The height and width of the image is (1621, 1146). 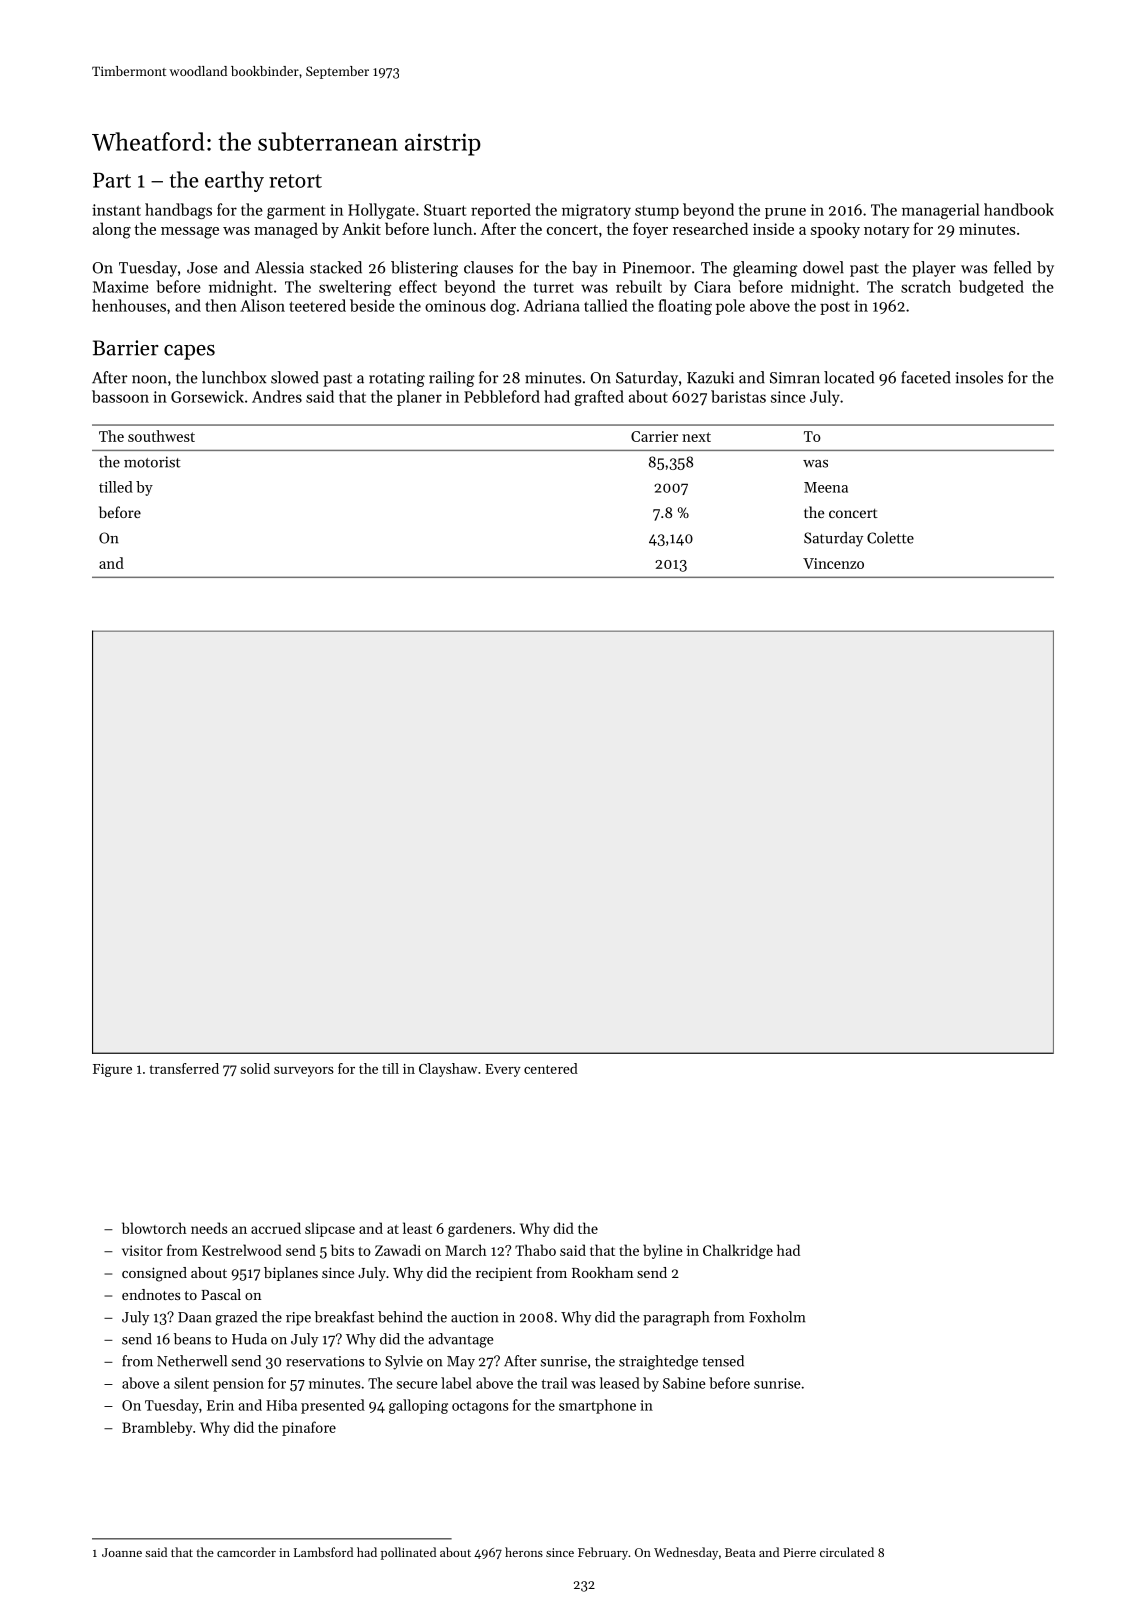 What do you see at coordinates (795, 378) in the image?
I see `Simran` at bounding box center [795, 378].
